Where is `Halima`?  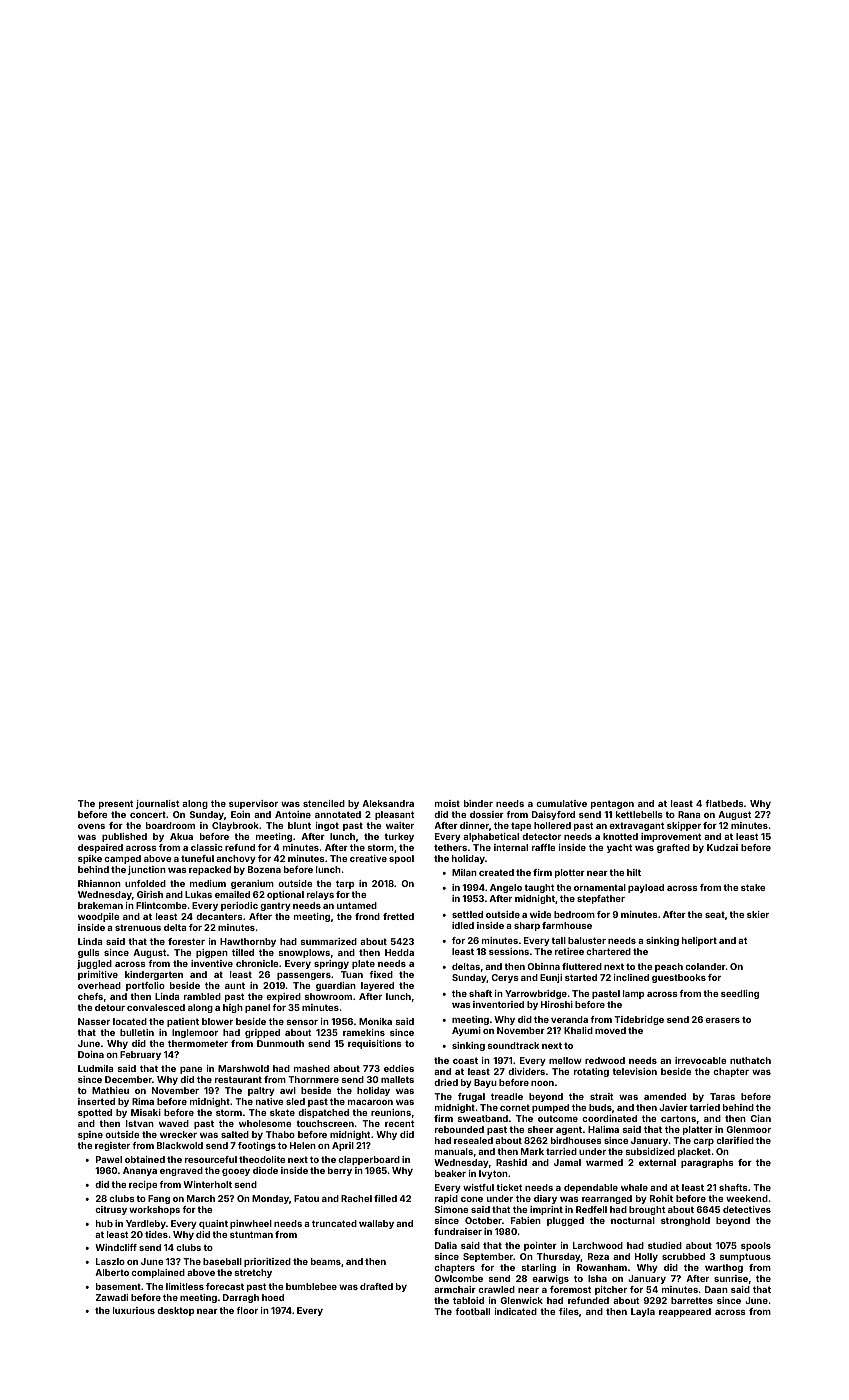 Halima is located at coordinates (603, 1129).
